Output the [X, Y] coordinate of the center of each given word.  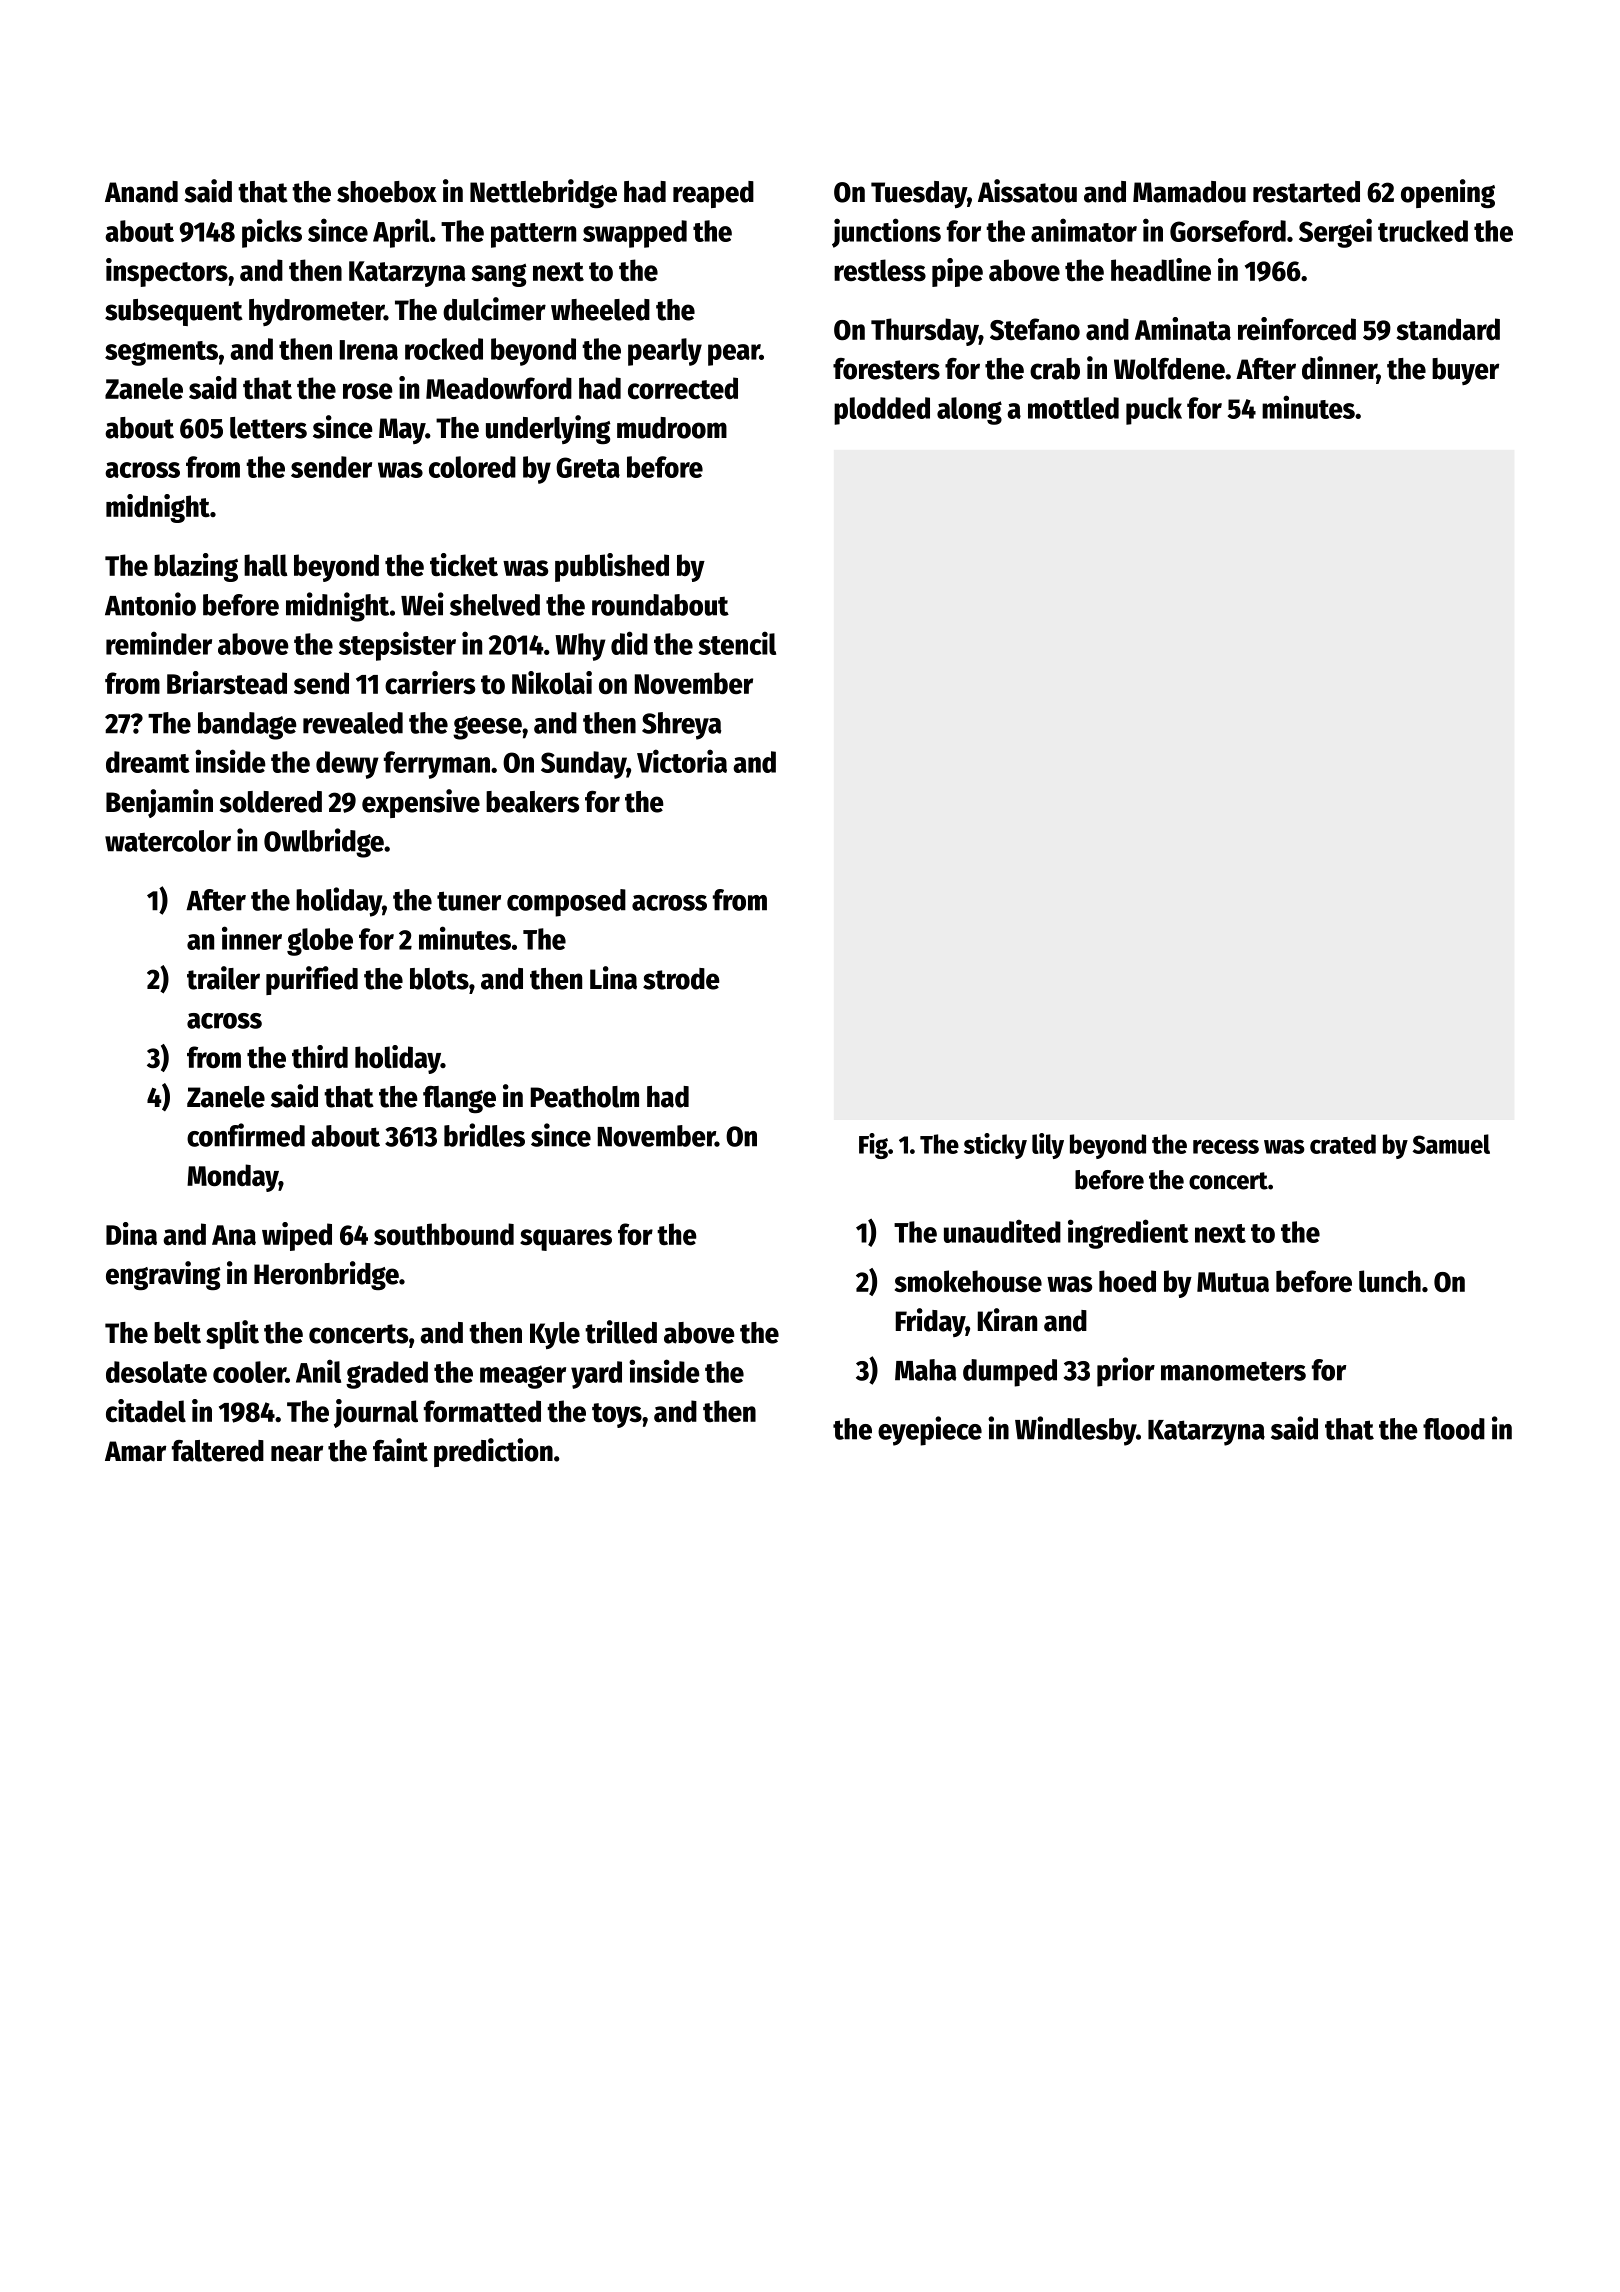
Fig [873, 1146]
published [612, 567]
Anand [141, 192]
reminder [159, 643]
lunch [1390, 1281]
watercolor [168, 841]
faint [400, 1450]
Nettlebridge [543, 193]
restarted [1306, 192]
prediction [493, 1452]
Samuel [1451, 1144]
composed [566, 903]
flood [1454, 1429]
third [320, 1056]
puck [1154, 411]
